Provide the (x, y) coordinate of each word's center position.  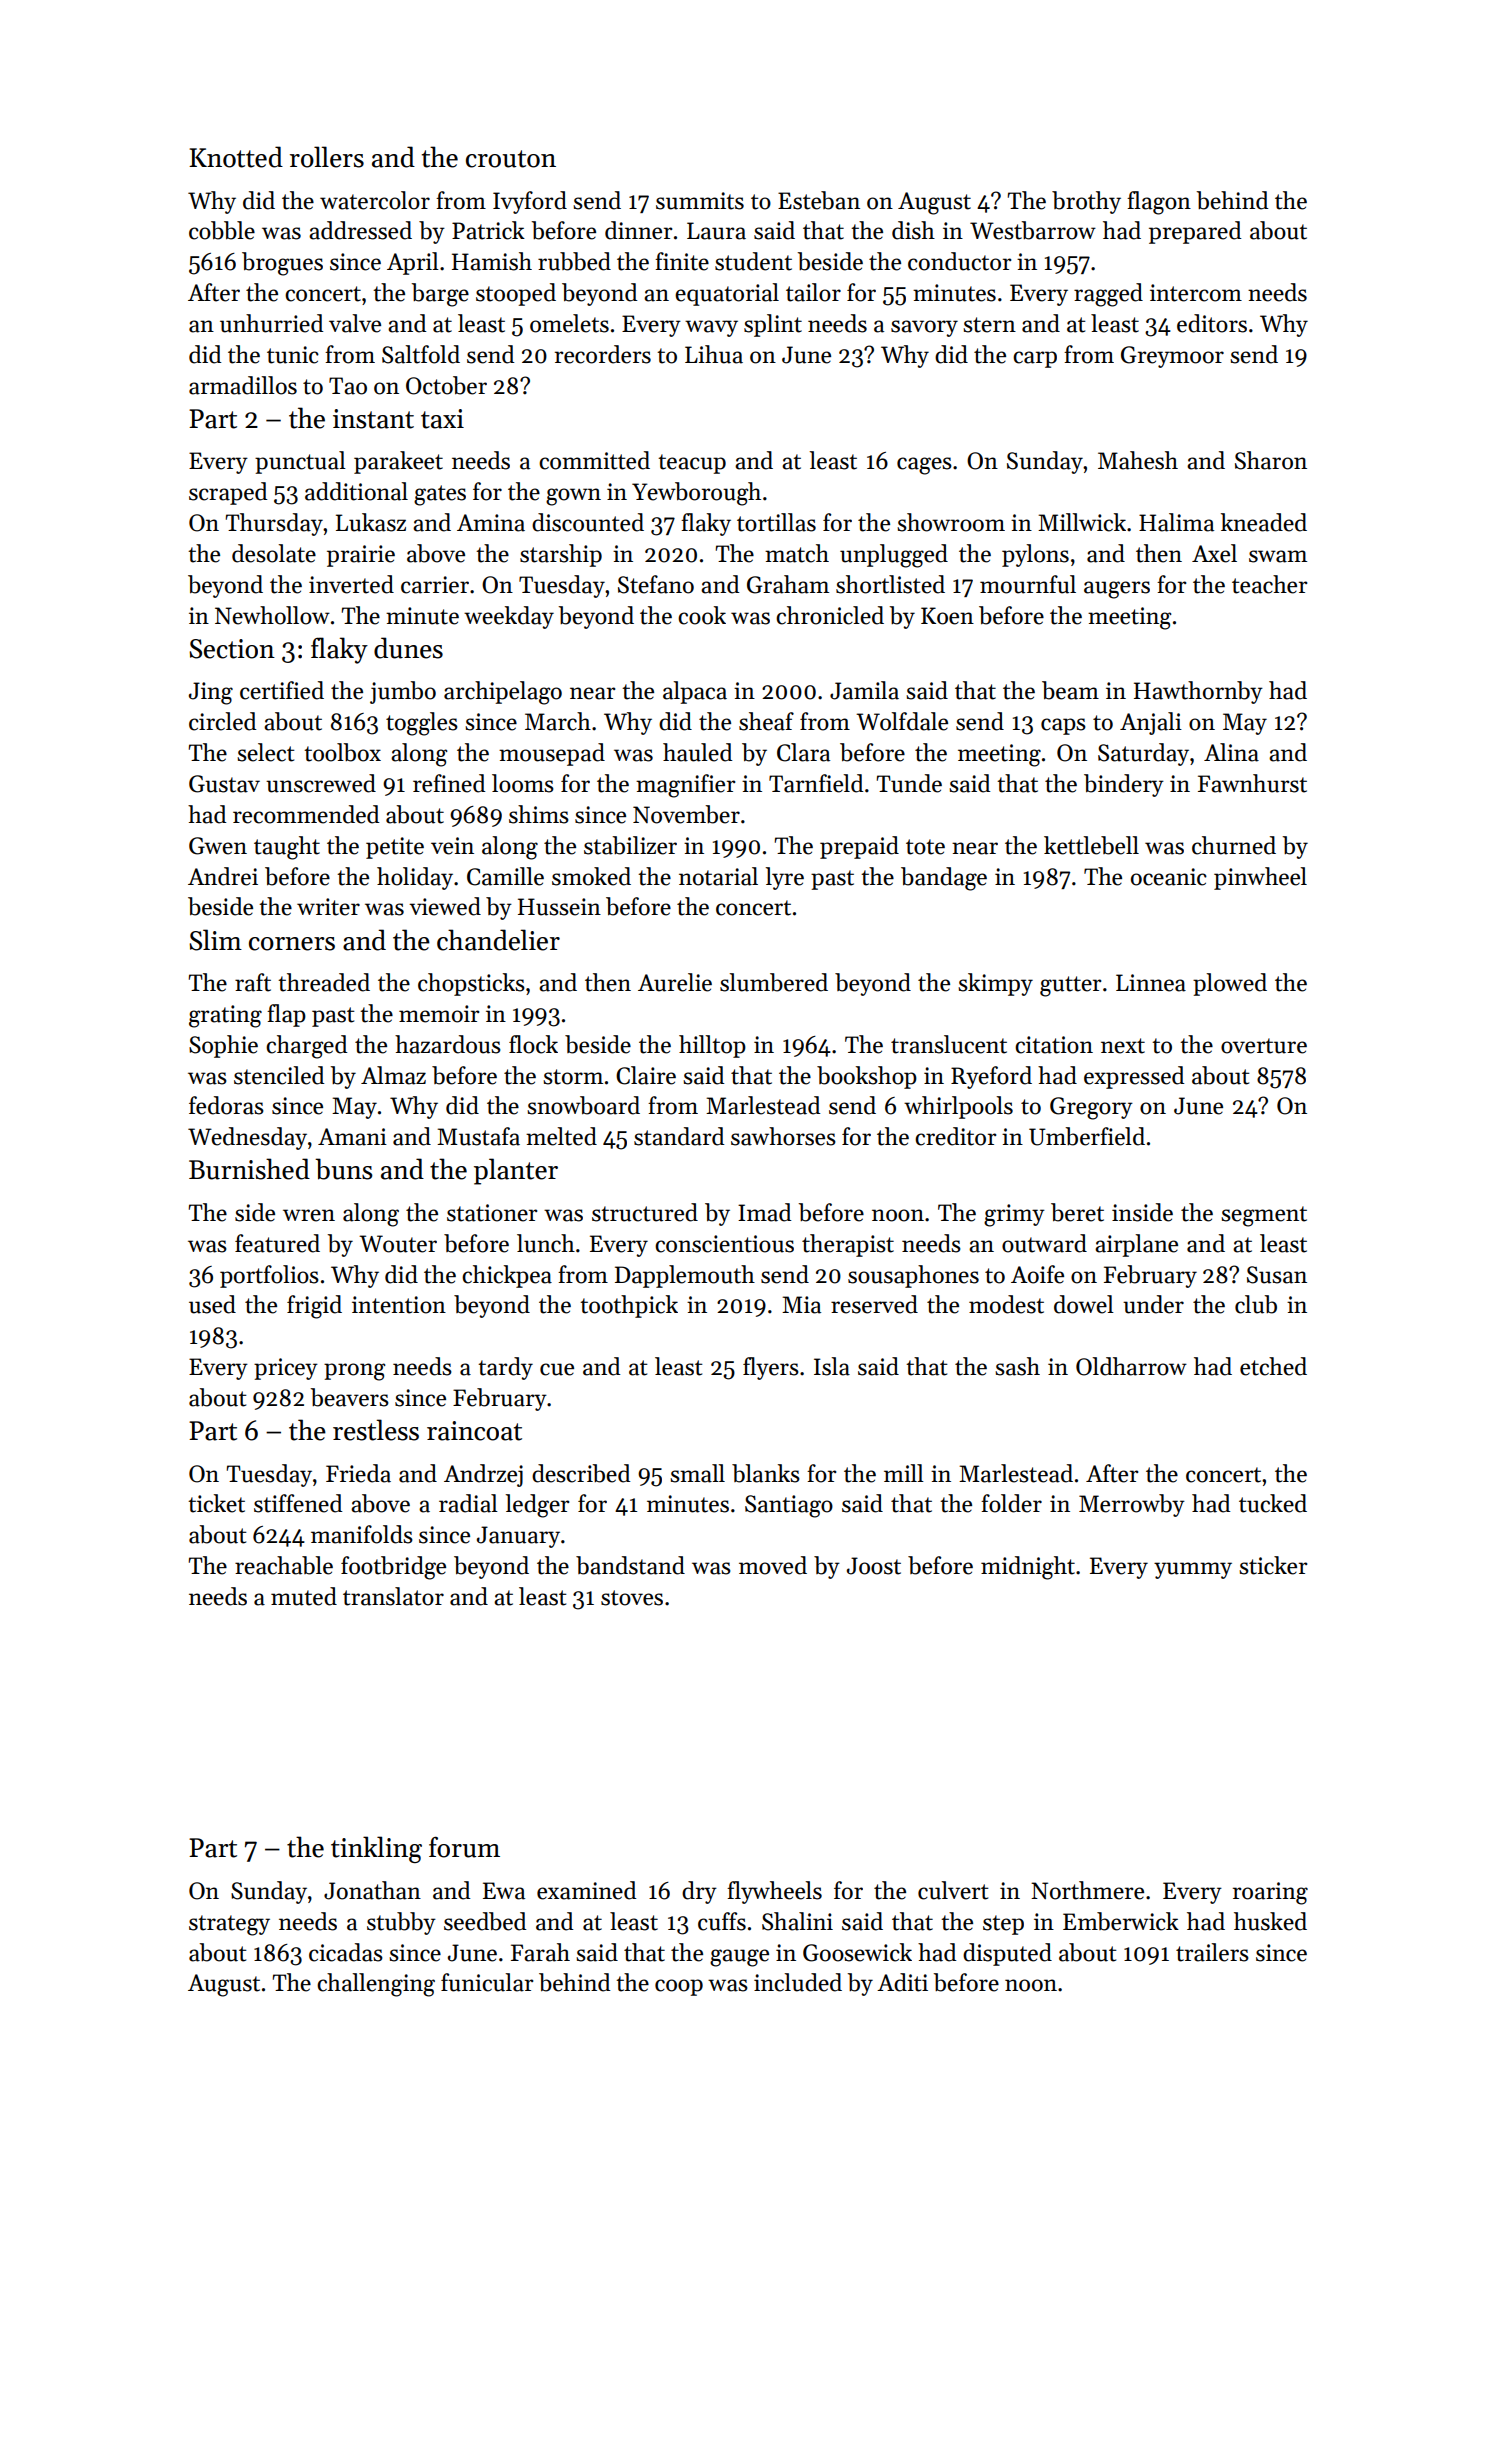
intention (399, 1305)
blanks (766, 1473)
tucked (1273, 1503)
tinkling (376, 1849)
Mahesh (1138, 460)
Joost (874, 1566)
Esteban (819, 200)
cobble (222, 230)
